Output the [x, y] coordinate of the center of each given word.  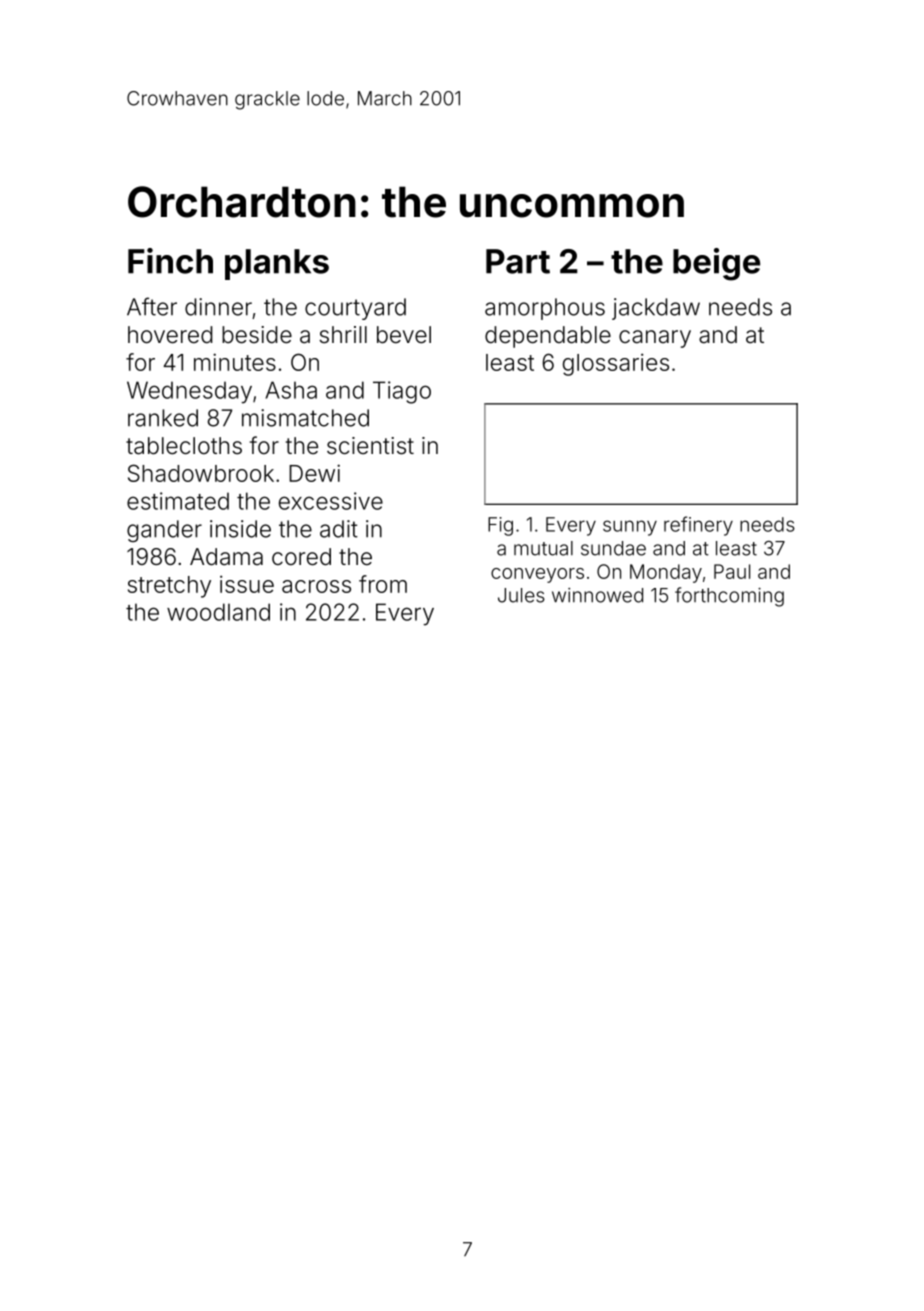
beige [716, 264]
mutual [543, 548]
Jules [521, 595]
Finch [170, 261]
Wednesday [189, 392]
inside [240, 529]
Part [518, 261]
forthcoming [729, 597]
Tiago [402, 392]
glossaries [616, 364]
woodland [218, 612]
